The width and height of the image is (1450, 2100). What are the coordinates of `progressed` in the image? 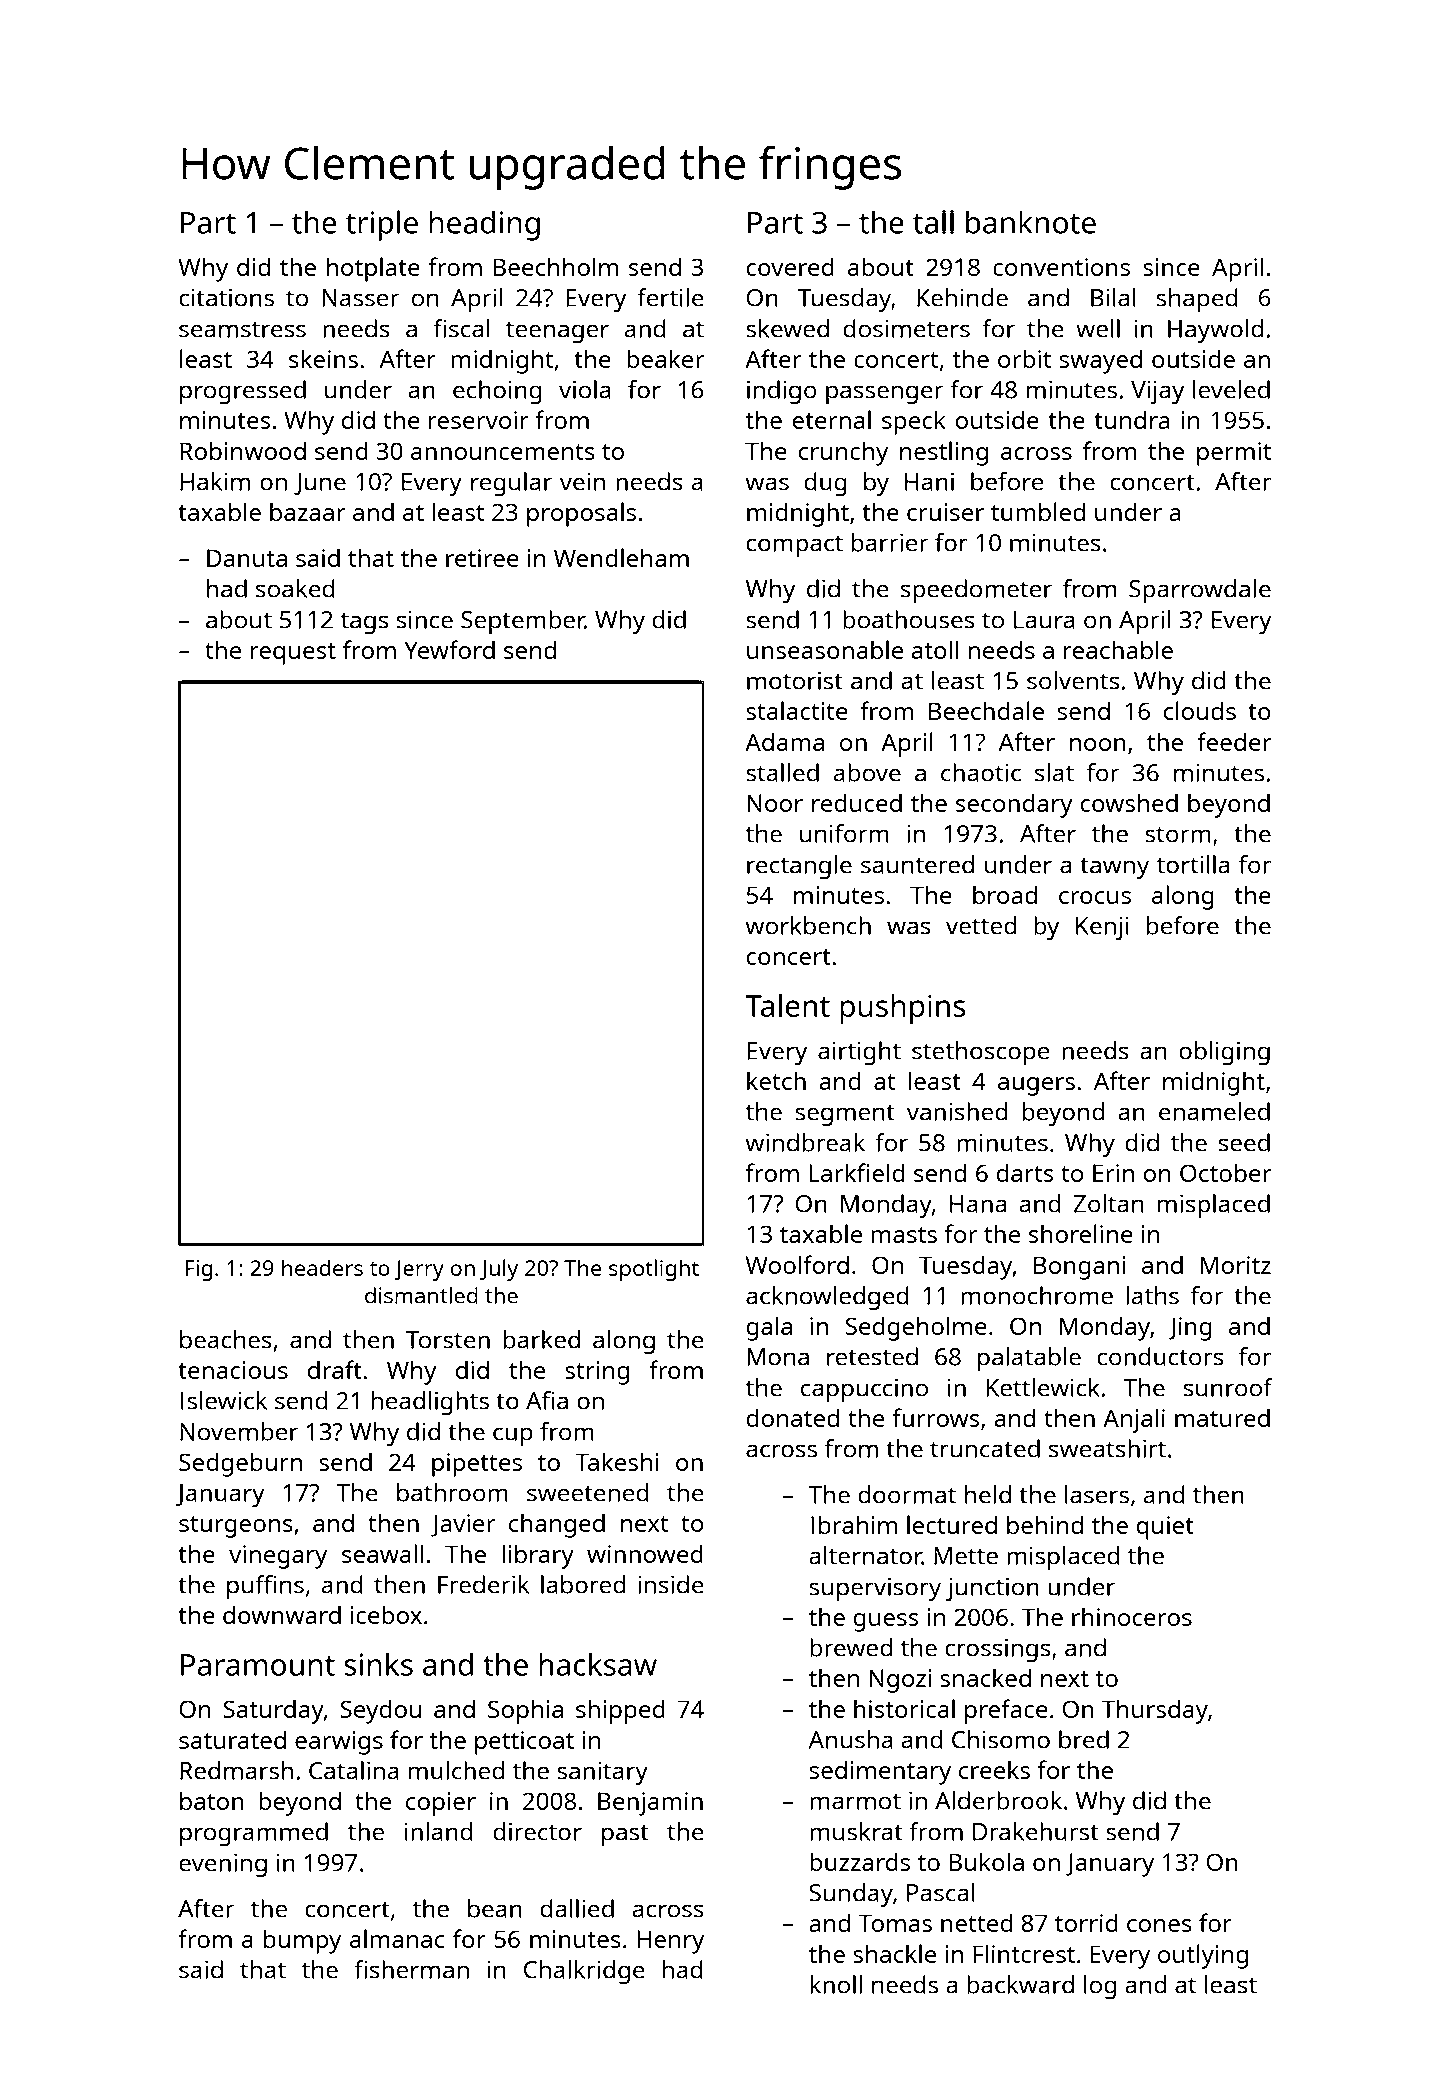 It's located at (243, 392).
